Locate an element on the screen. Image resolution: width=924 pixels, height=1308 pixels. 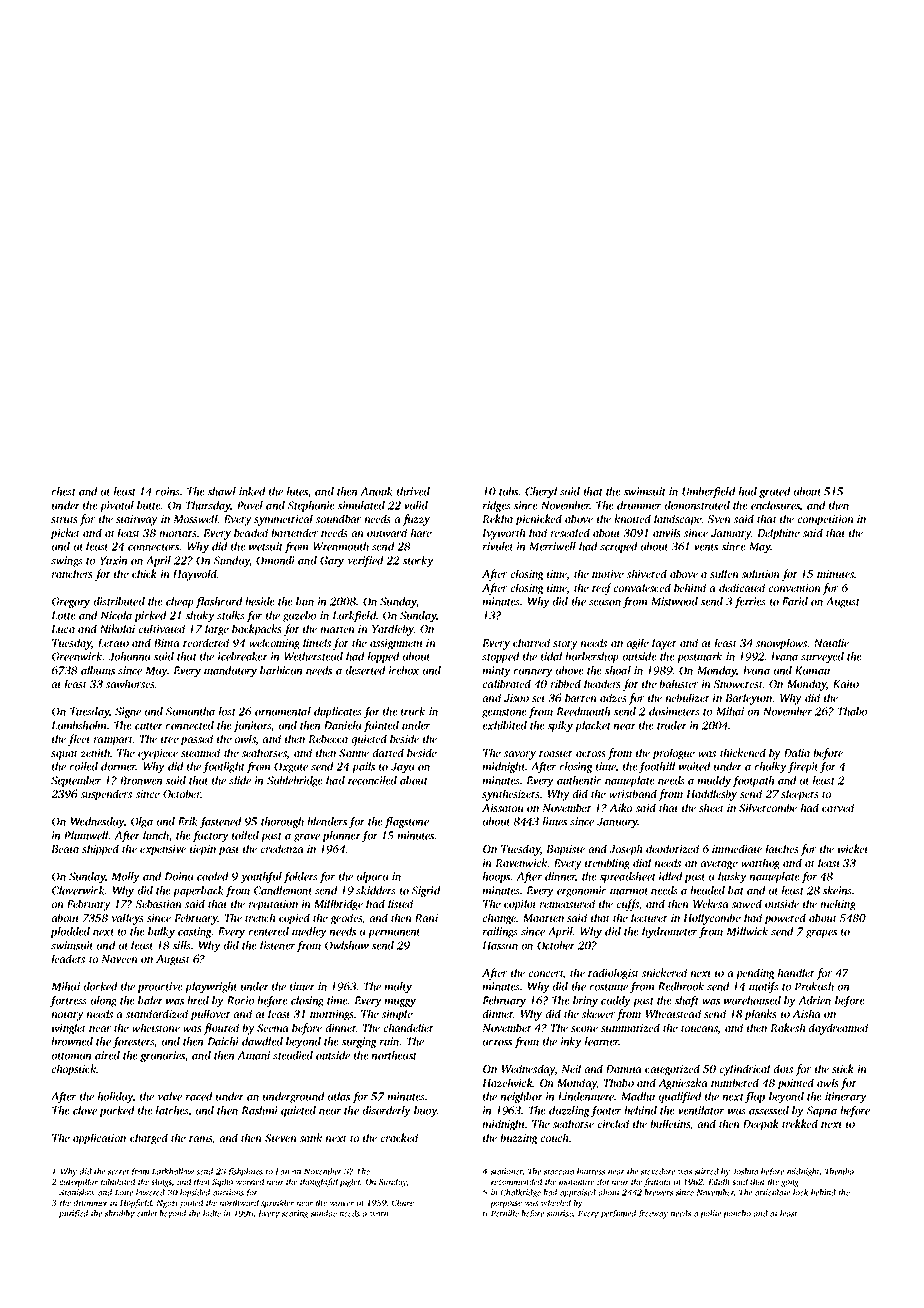
Pernille is located at coordinates (505, 1213).
